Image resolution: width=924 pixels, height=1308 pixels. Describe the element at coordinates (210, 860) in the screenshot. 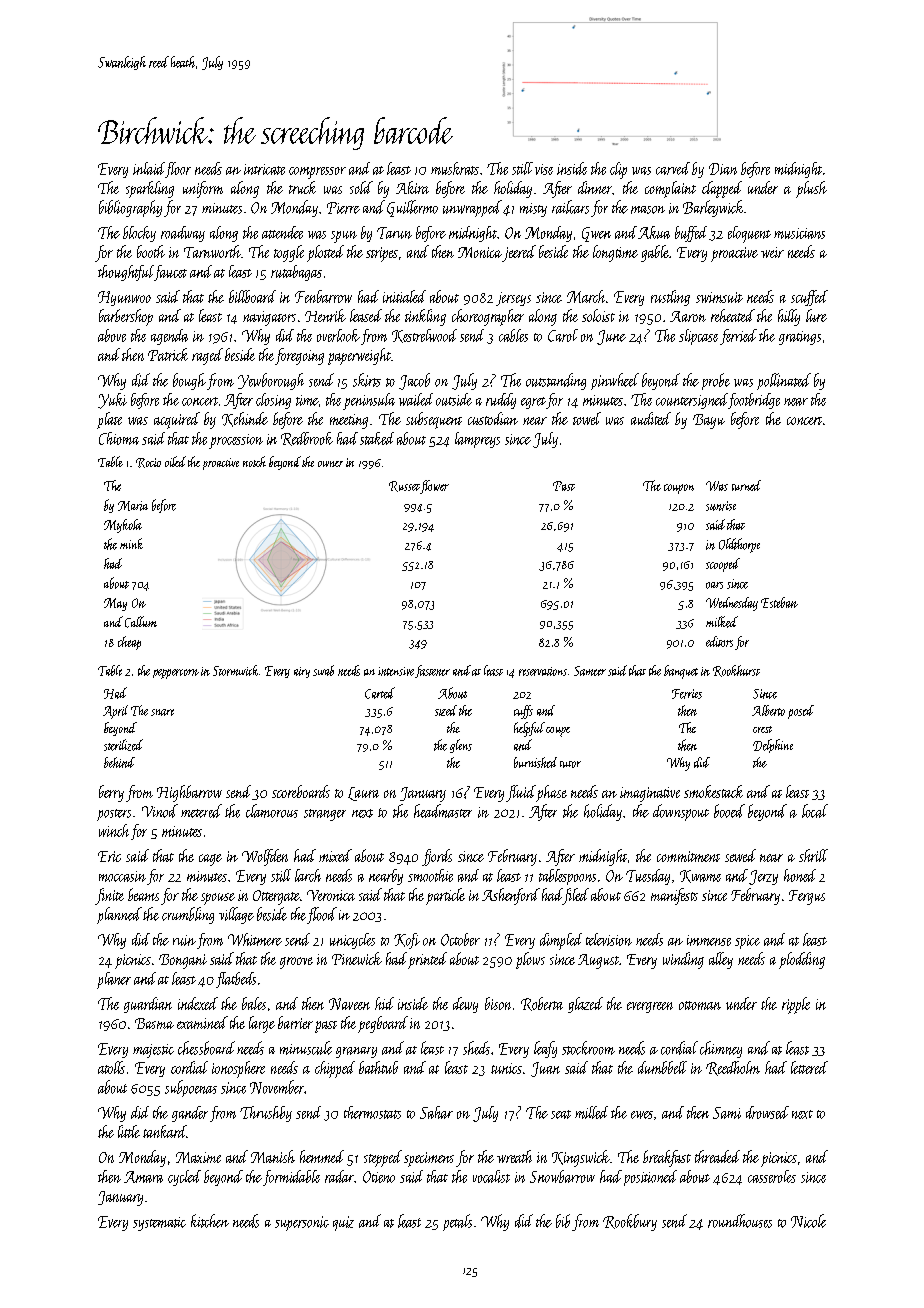

I see `cage` at that location.
